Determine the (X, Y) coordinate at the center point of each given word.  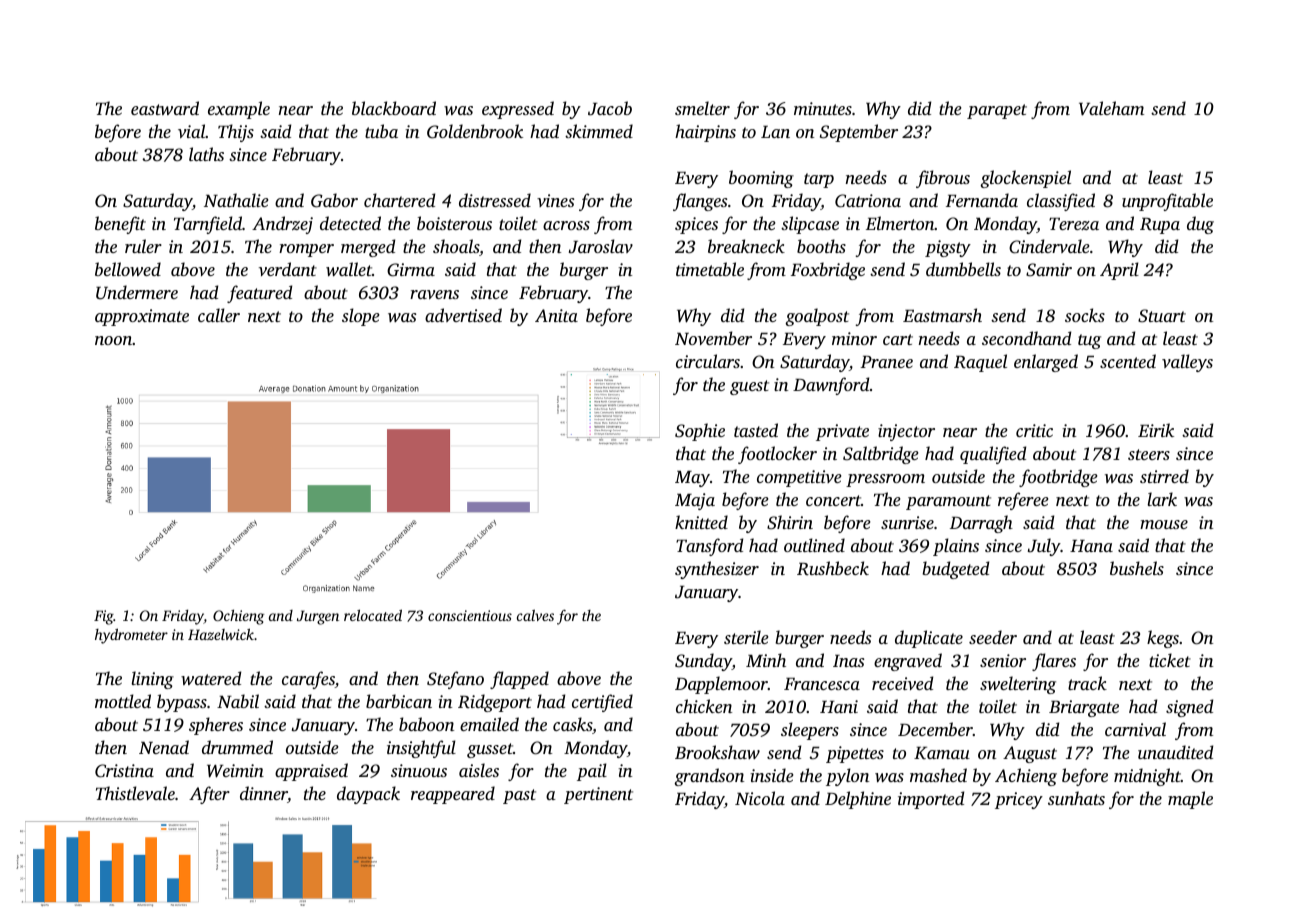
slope (361, 317)
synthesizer (717, 570)
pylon (847, 777)
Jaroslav (601, 246)
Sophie (700, 432)
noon (113, 340)
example (239, 110)
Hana (1091, 546)
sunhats (1076, 798)
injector (906, 432)
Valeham (1111, 108)
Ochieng (238, 617)
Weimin (235, 771)
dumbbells (963, 269)
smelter (702, 108)
